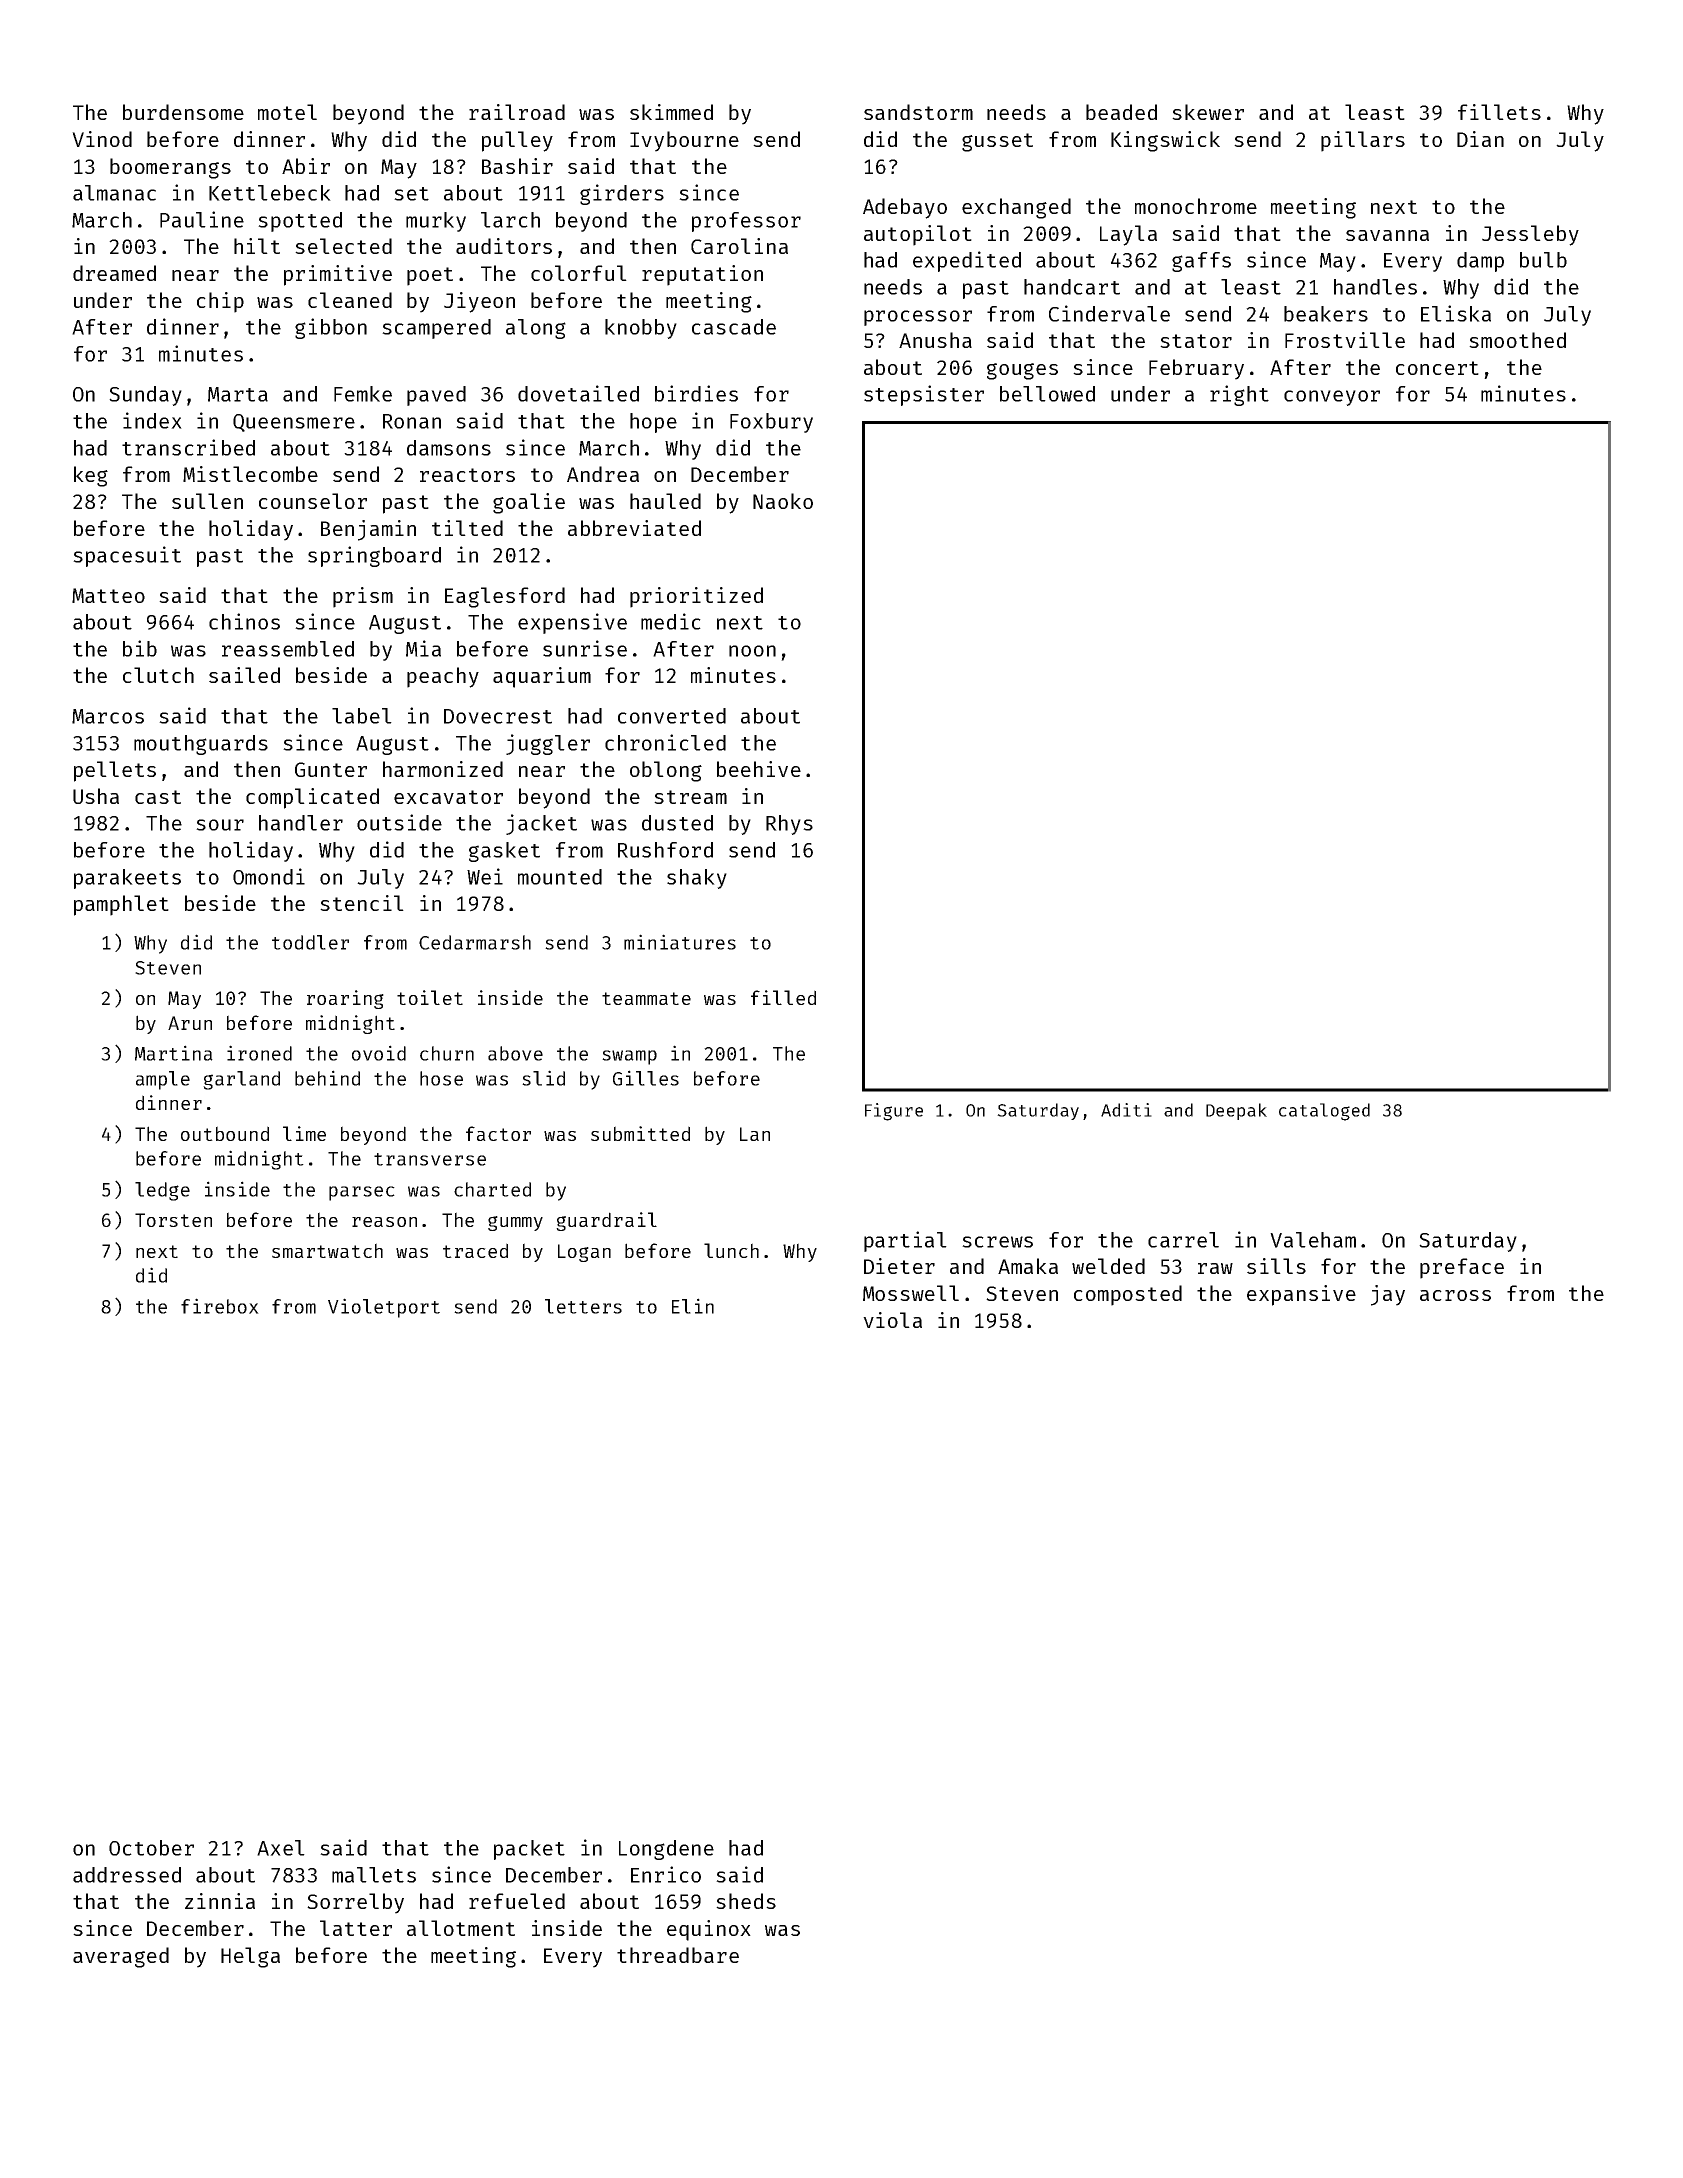 This image has width=1683, height=2178. I want to click on conveyor, so click(1332, 398).
